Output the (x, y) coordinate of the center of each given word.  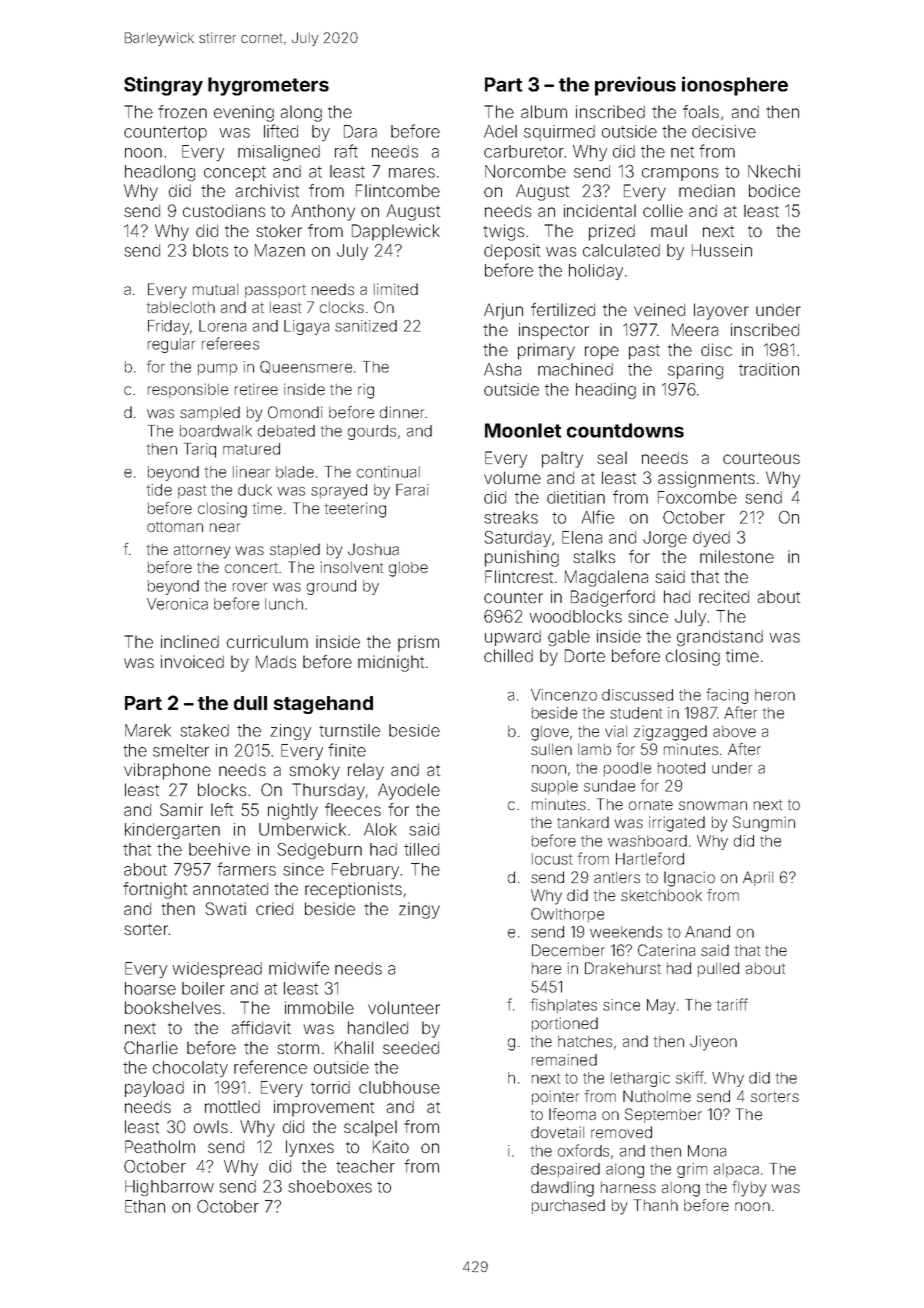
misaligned (279, 153)
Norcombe (525, 171)
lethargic (640, 1079)
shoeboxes (330, 1186)
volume (512, 477)
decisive (724, 131)
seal (612, 457)
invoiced (192, 661)
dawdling (562, 1189)
